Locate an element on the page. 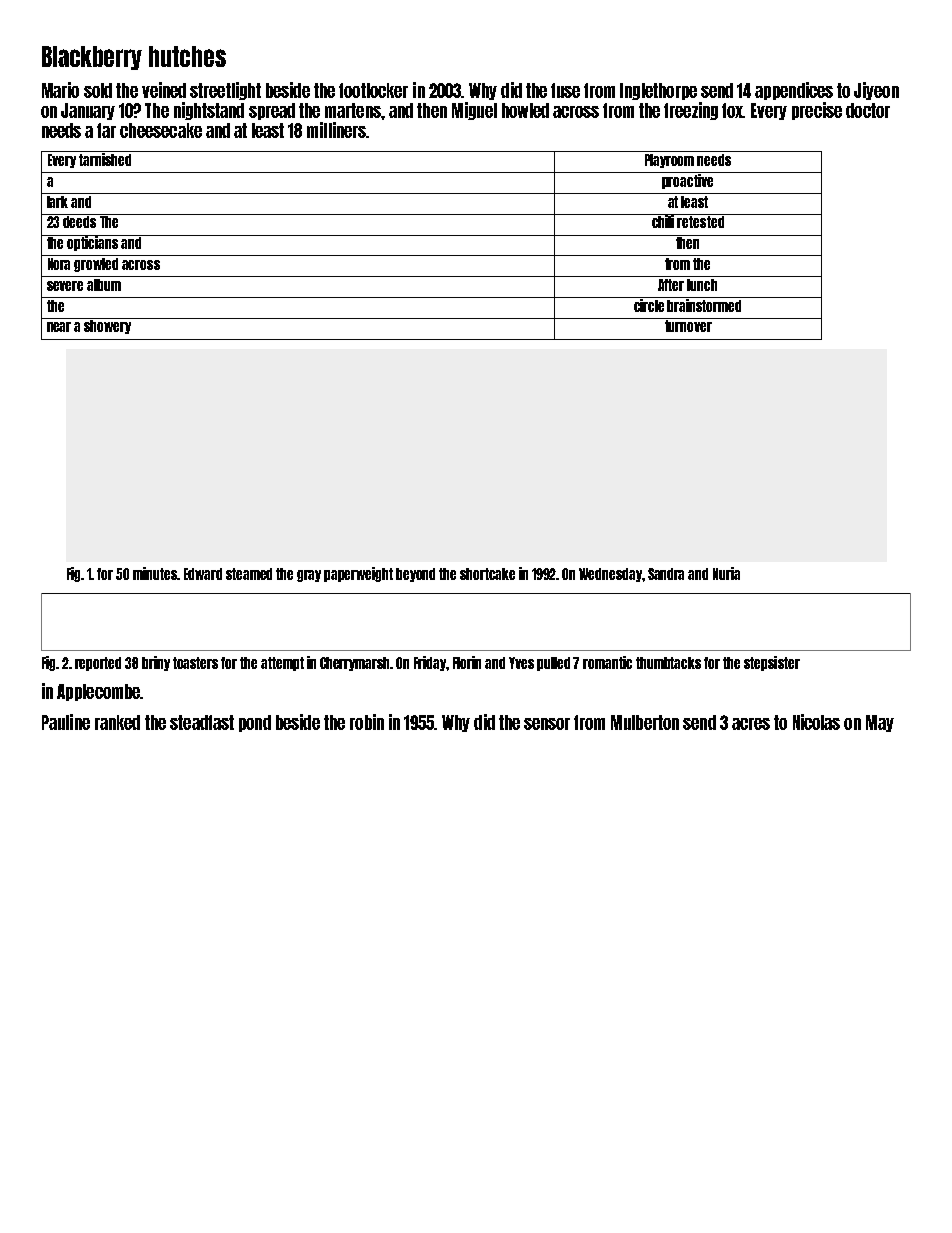  Blackberry is located at coordinates (92, 58).
